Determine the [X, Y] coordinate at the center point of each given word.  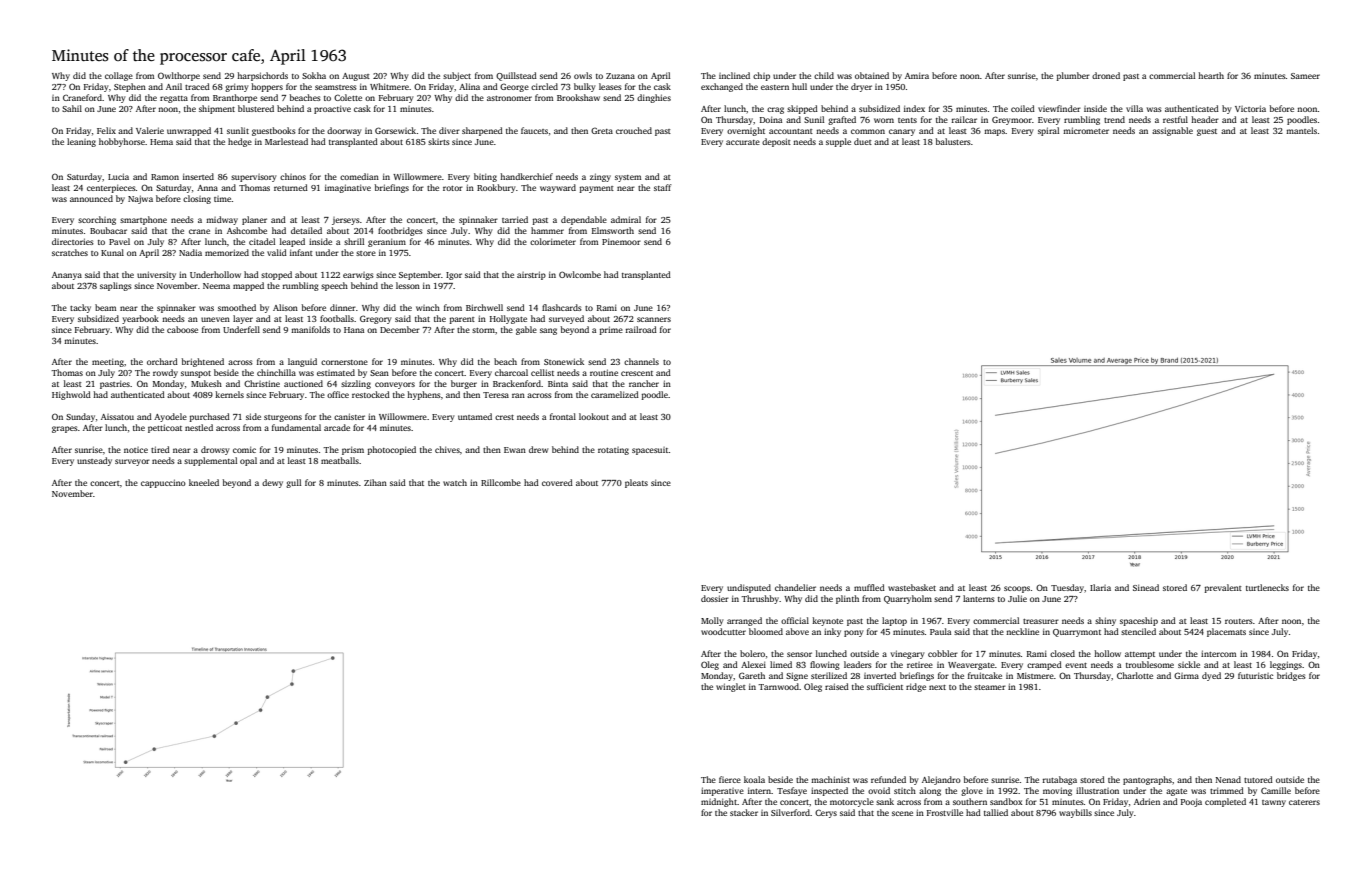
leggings [1286, 665]
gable [526, 330]
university [156, 275]
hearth [1211, 75]
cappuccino [163, 483]
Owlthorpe [179, 76]
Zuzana [620, 76]
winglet [731, 687]
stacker [744, 812]
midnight [719, 802]
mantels [1301, 130]
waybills [1075, 813]
